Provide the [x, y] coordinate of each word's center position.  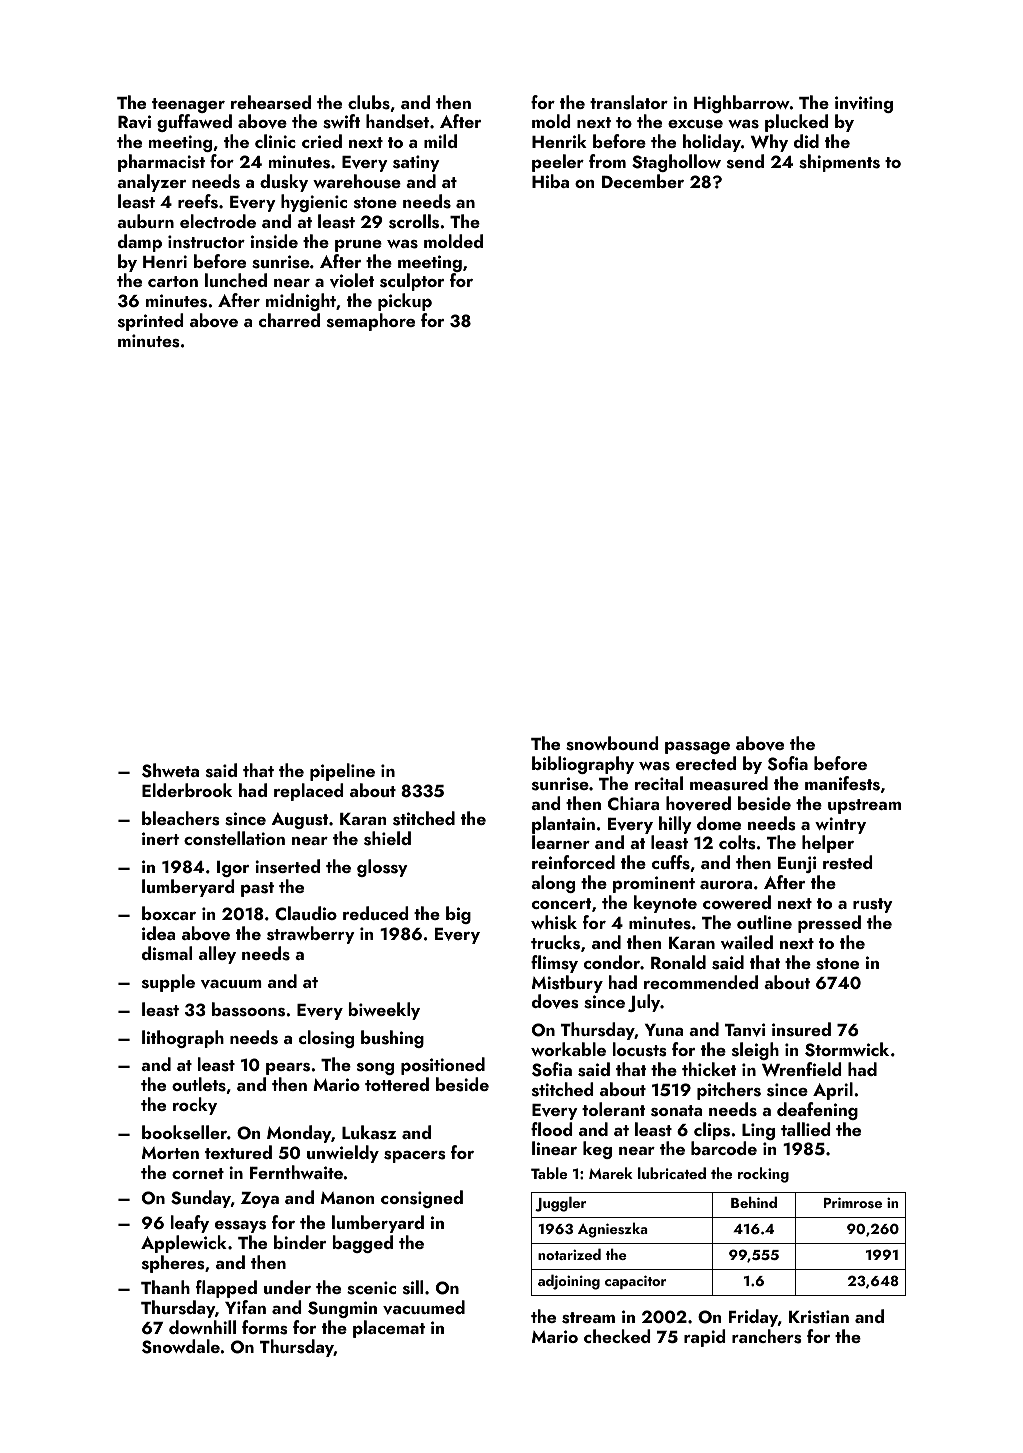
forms [265, 1327]
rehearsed [271, 102]
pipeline [342, 772]
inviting [864, 104]
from [607, 161]
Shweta [170, 770]
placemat [389, 1329]
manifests [842, 783]
